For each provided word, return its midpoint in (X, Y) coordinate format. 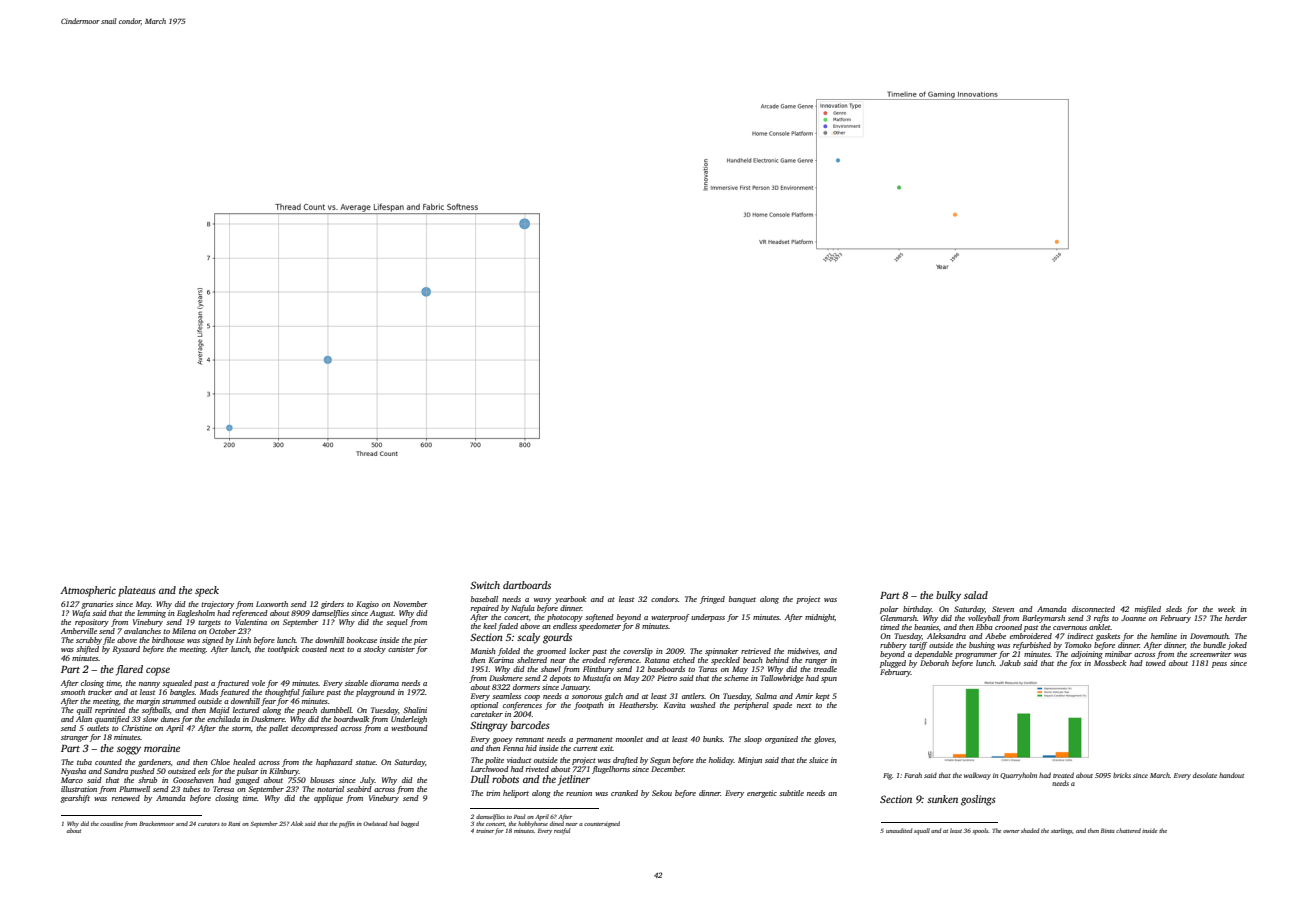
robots (505, 779)
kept (823, 697)
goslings (978, 800)
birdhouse (168, 640)
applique (328, 799)
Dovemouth (1209, 636)
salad (976, 595)
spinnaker (722, 652)
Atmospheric (88, 591)
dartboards (527, 585)
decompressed (314, 729)
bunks (713, 739)
